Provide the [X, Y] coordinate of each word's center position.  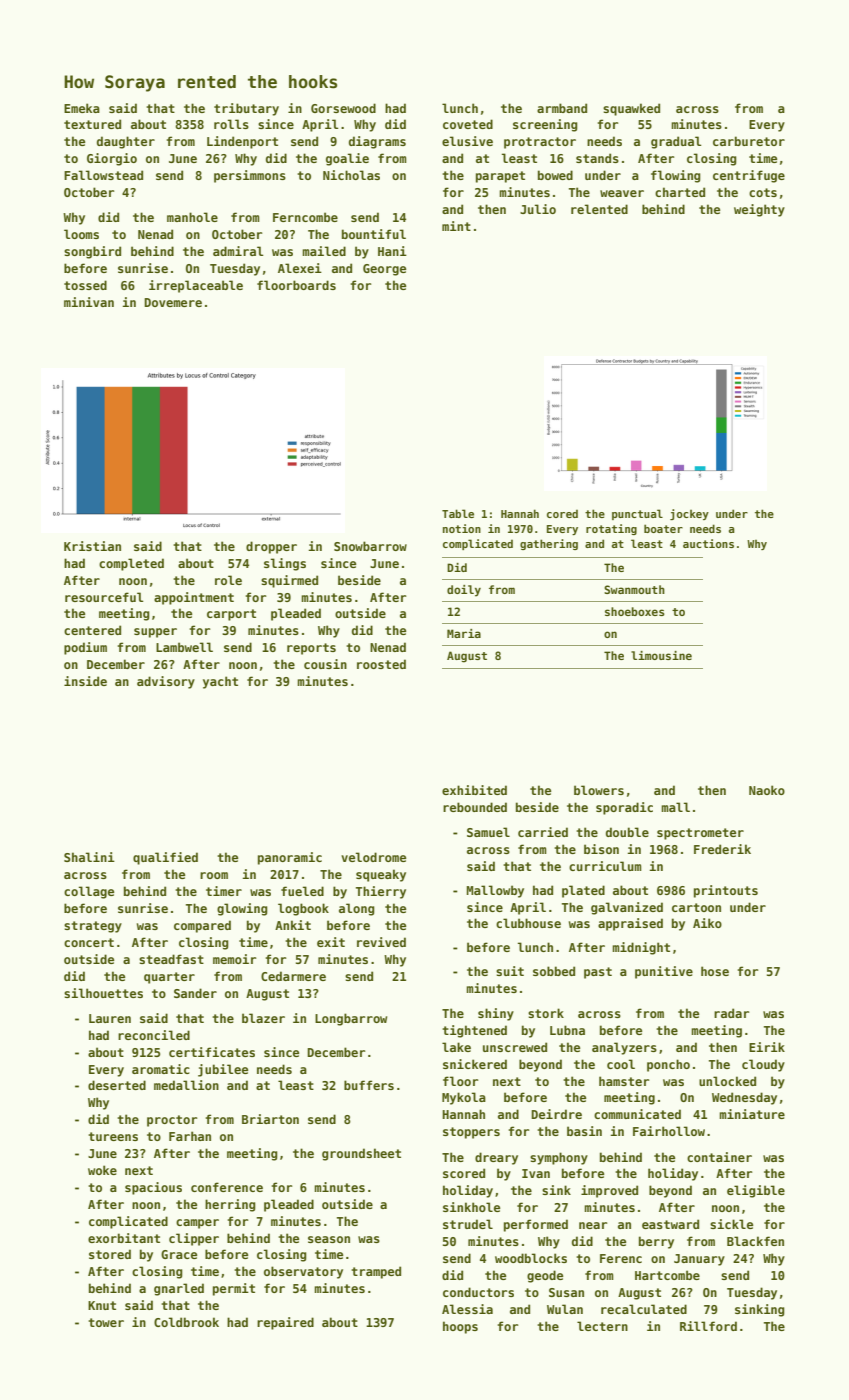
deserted [117, 1085]
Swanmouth [634, 589]
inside [85, 681]
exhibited [474, 790]
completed [131, 564]
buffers [369, 1085]
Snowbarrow [370, 546]
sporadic [624, 808]
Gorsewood [343, 108]
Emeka [82, 108]
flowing [676, 176]
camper [197, 1224]
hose [715, 971]
